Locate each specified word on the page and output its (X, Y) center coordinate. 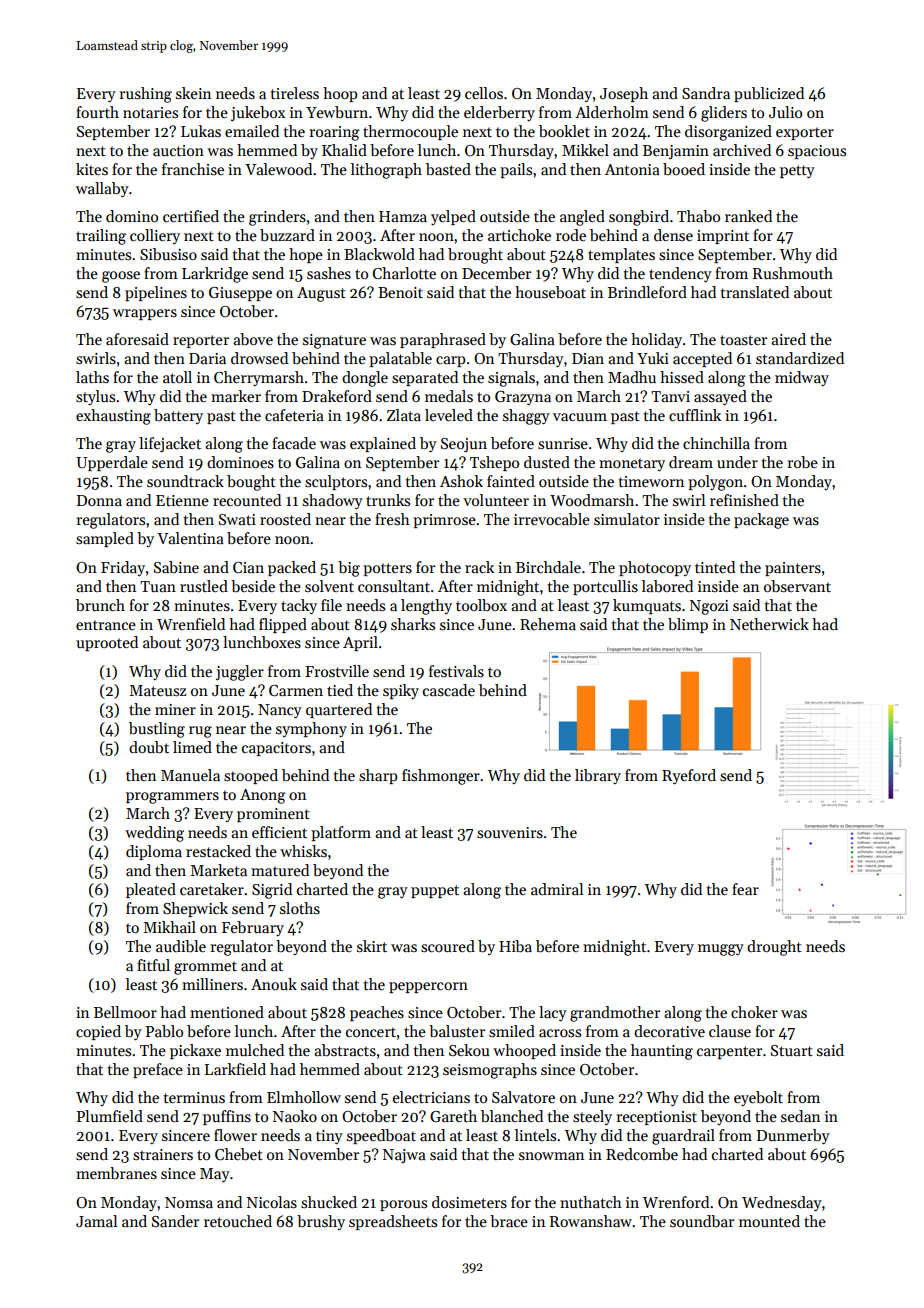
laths (92, 377)
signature (334, 341)
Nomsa (189, 1202)
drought (774, 948)
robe (802, 462)
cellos (484, 93)
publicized (769, 94)
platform (341, 833)
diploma (154, 852)
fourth (97, 112)
